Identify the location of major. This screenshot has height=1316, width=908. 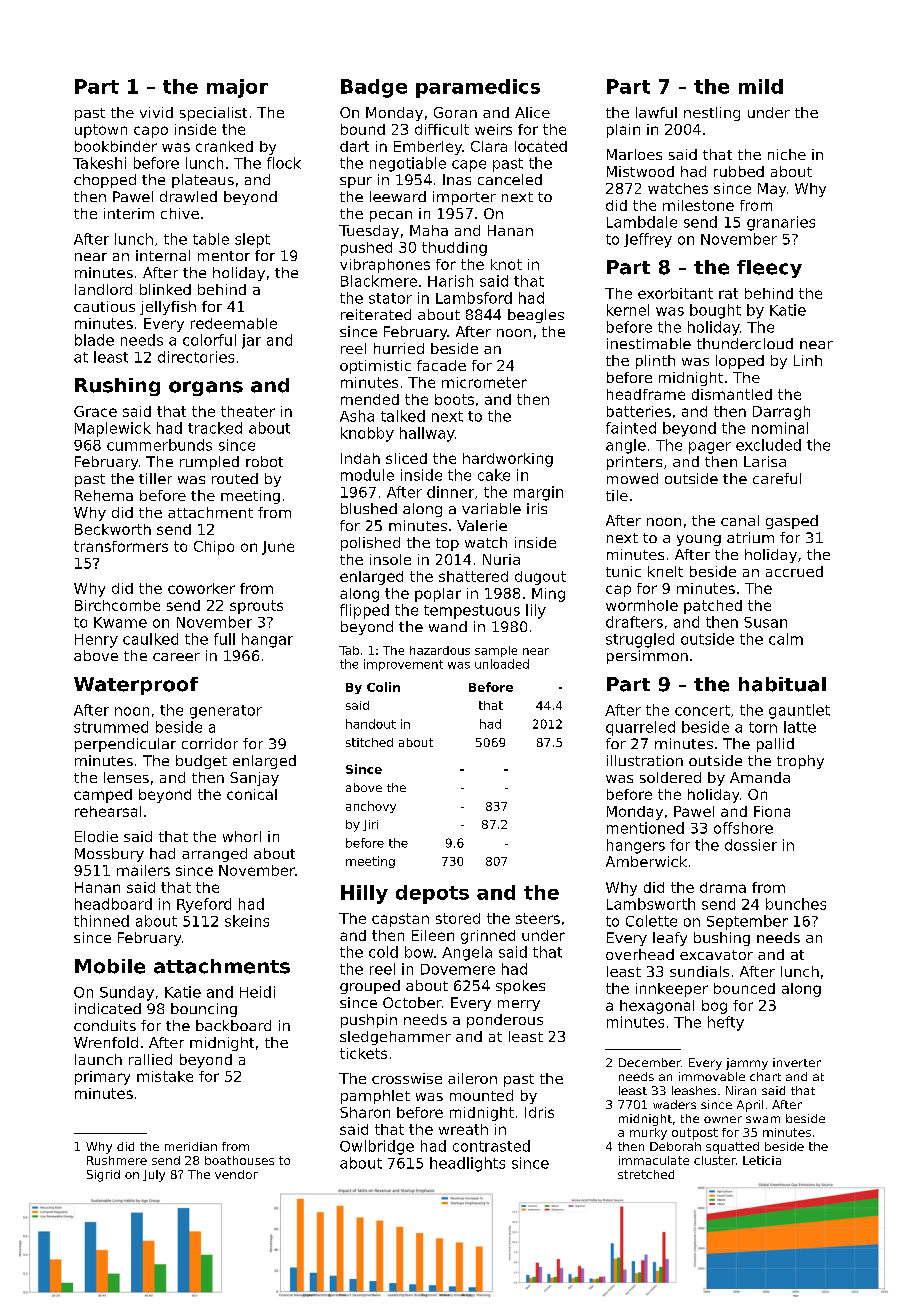
(237, 88).
